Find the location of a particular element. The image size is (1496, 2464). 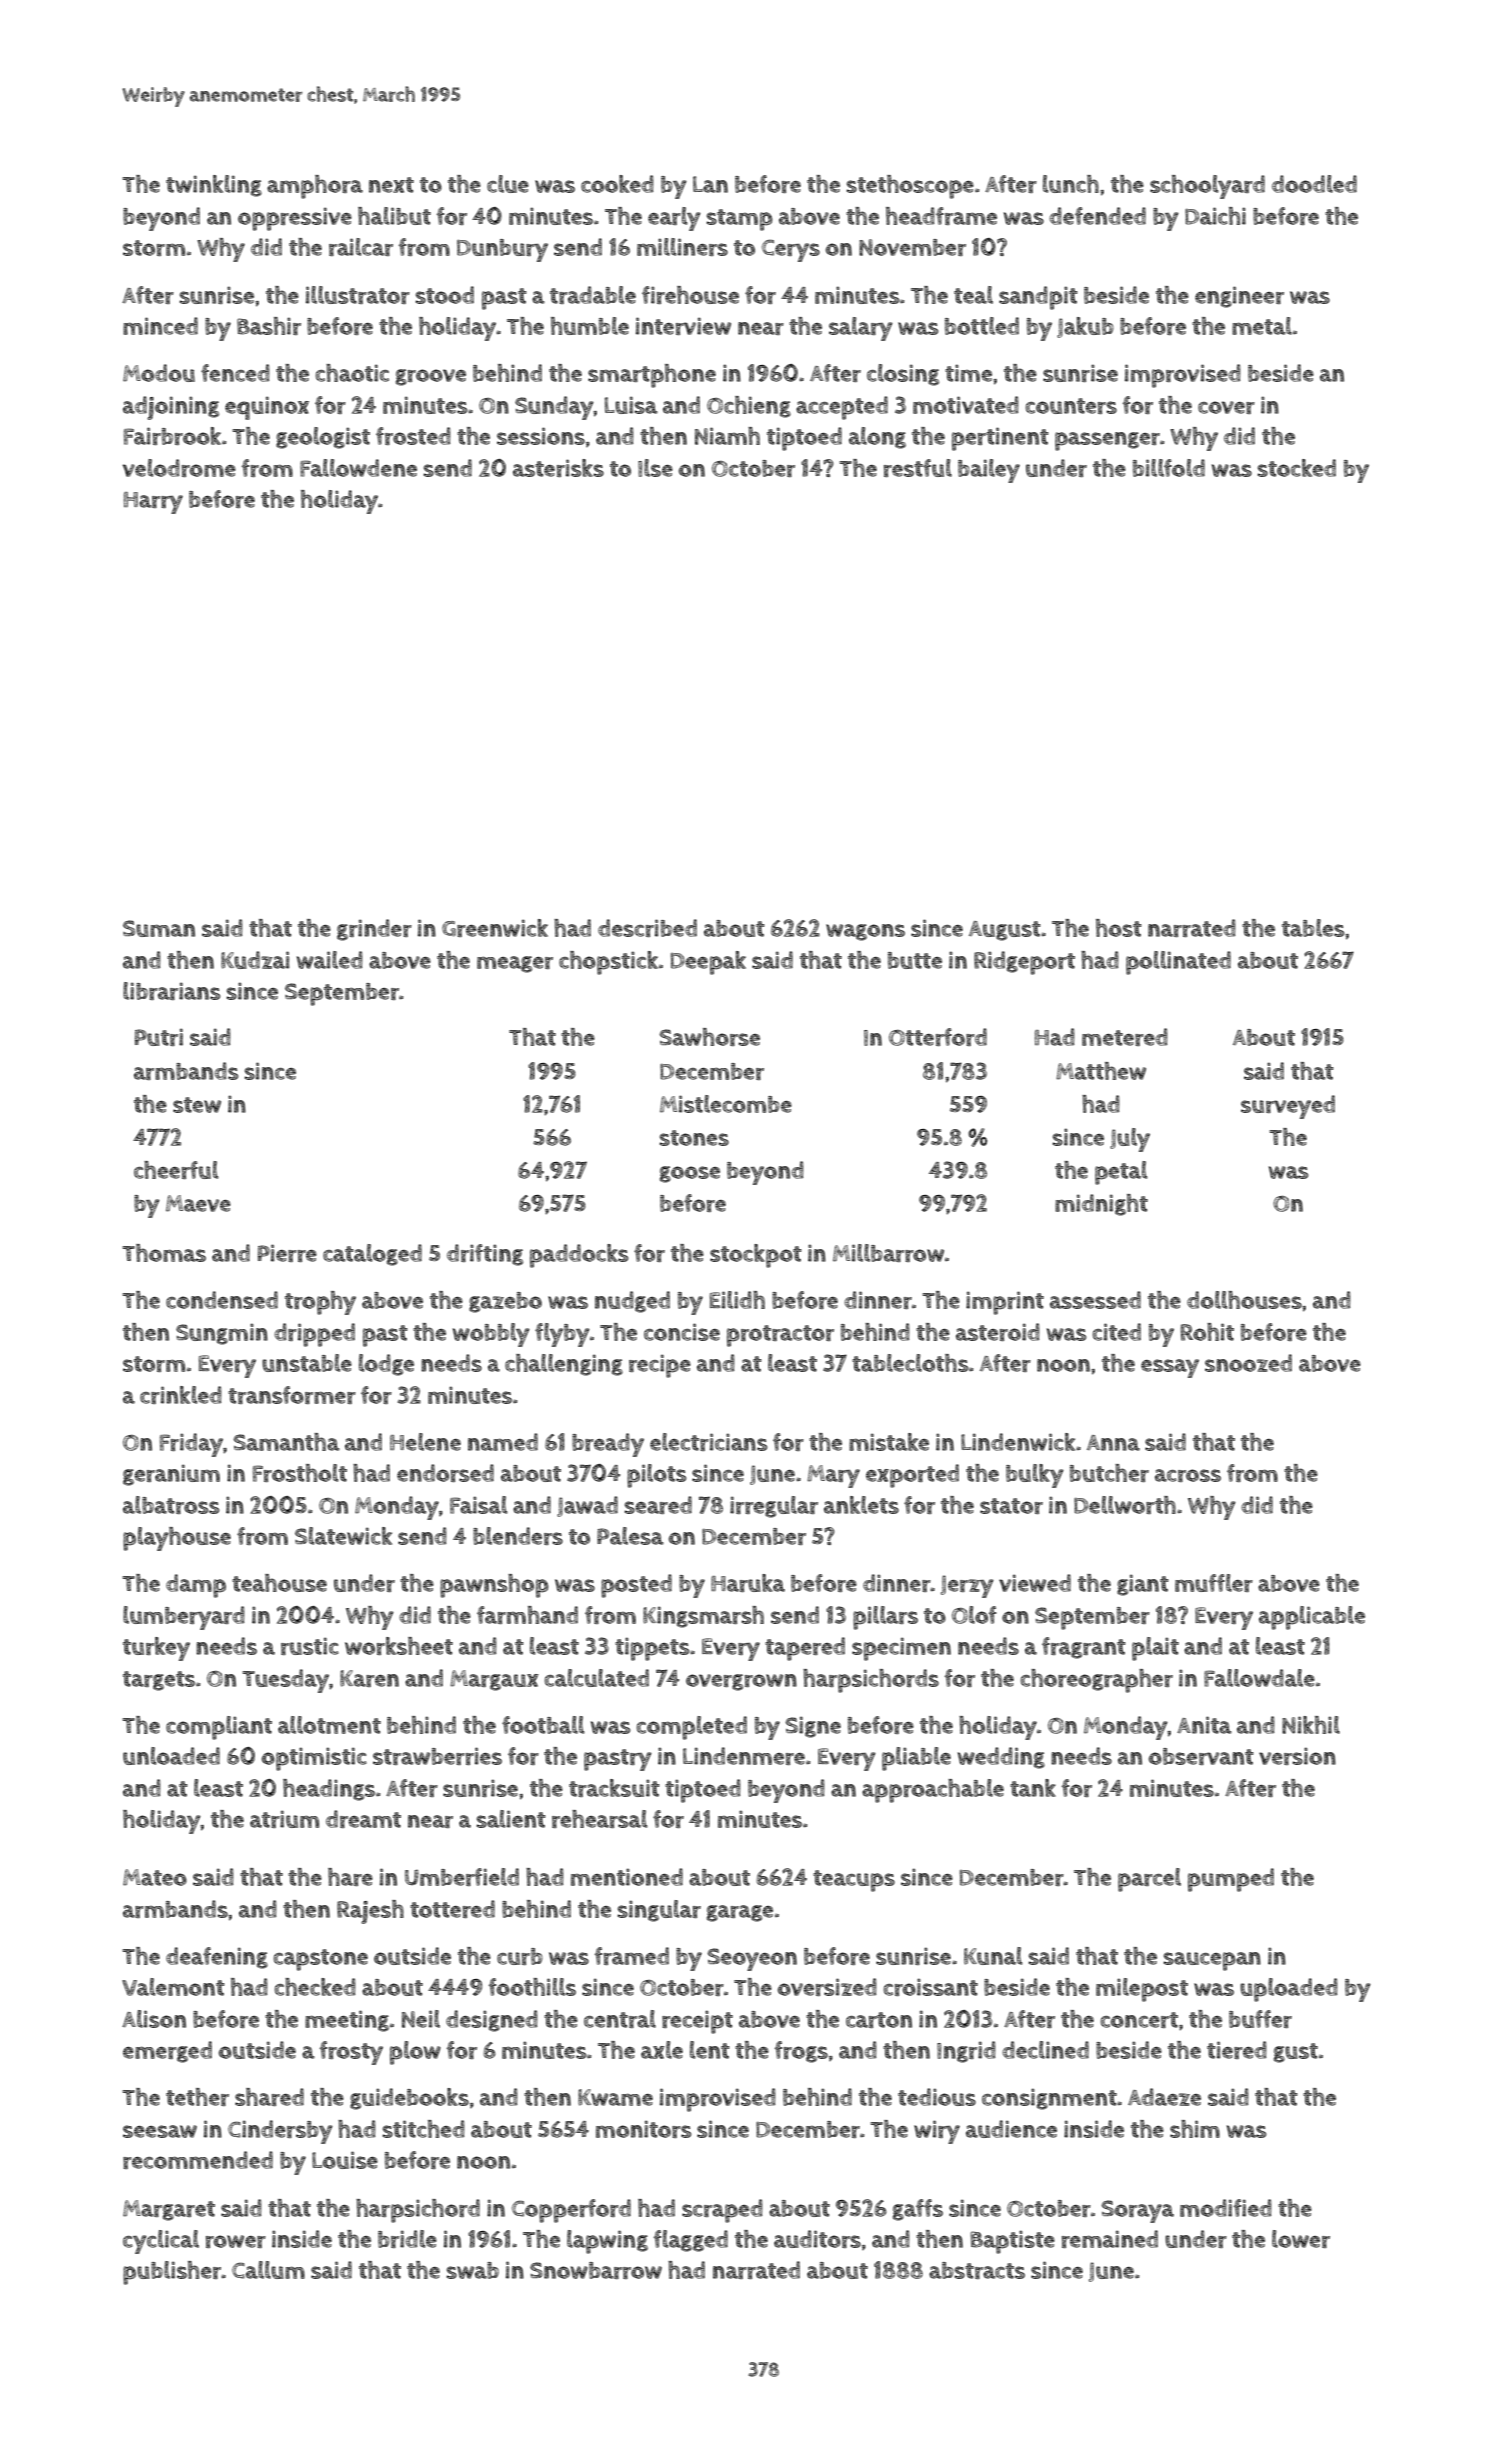

stocked is located at coordinates (1296, 468).
